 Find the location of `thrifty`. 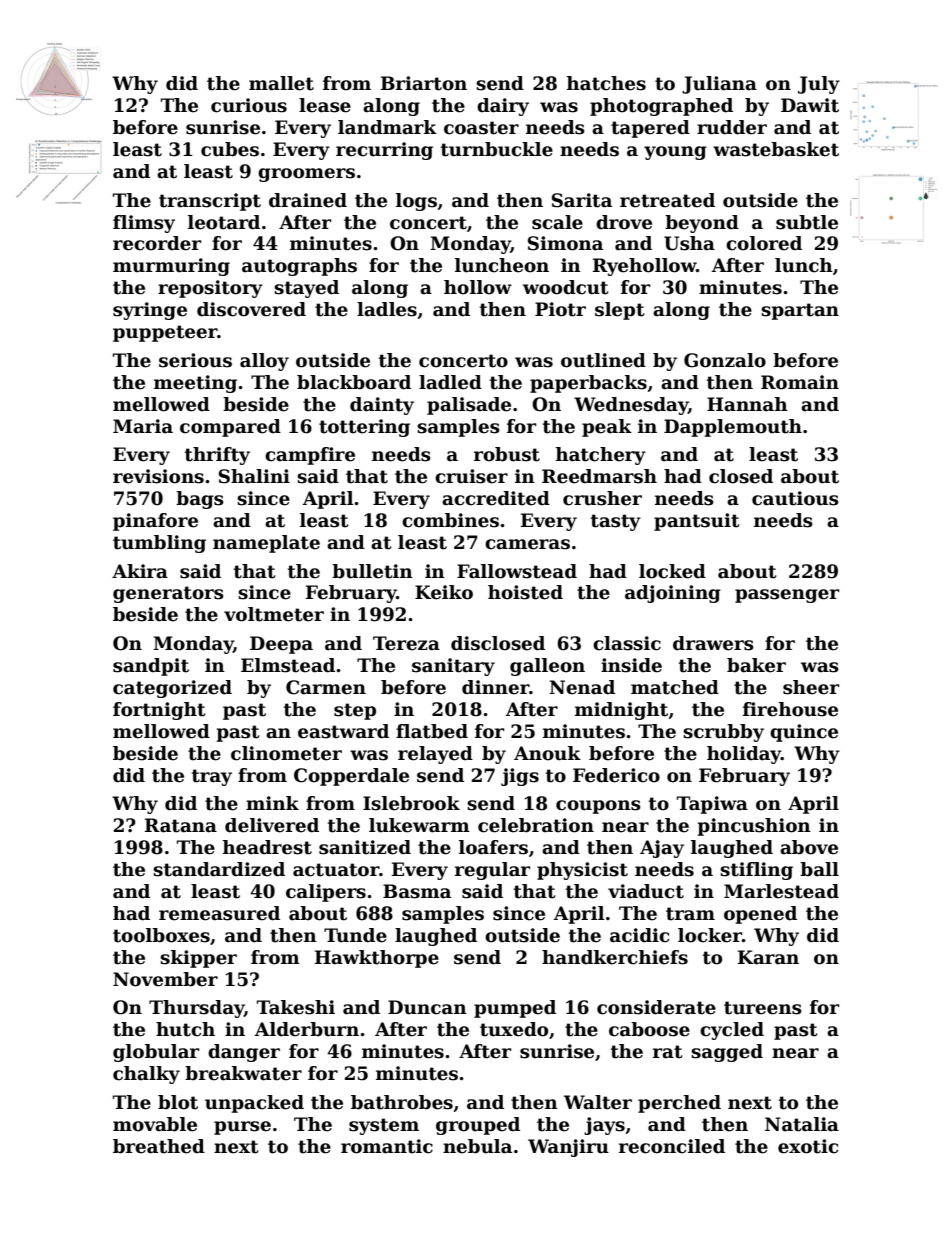

thrifty is located at coordinates (217, 456).
